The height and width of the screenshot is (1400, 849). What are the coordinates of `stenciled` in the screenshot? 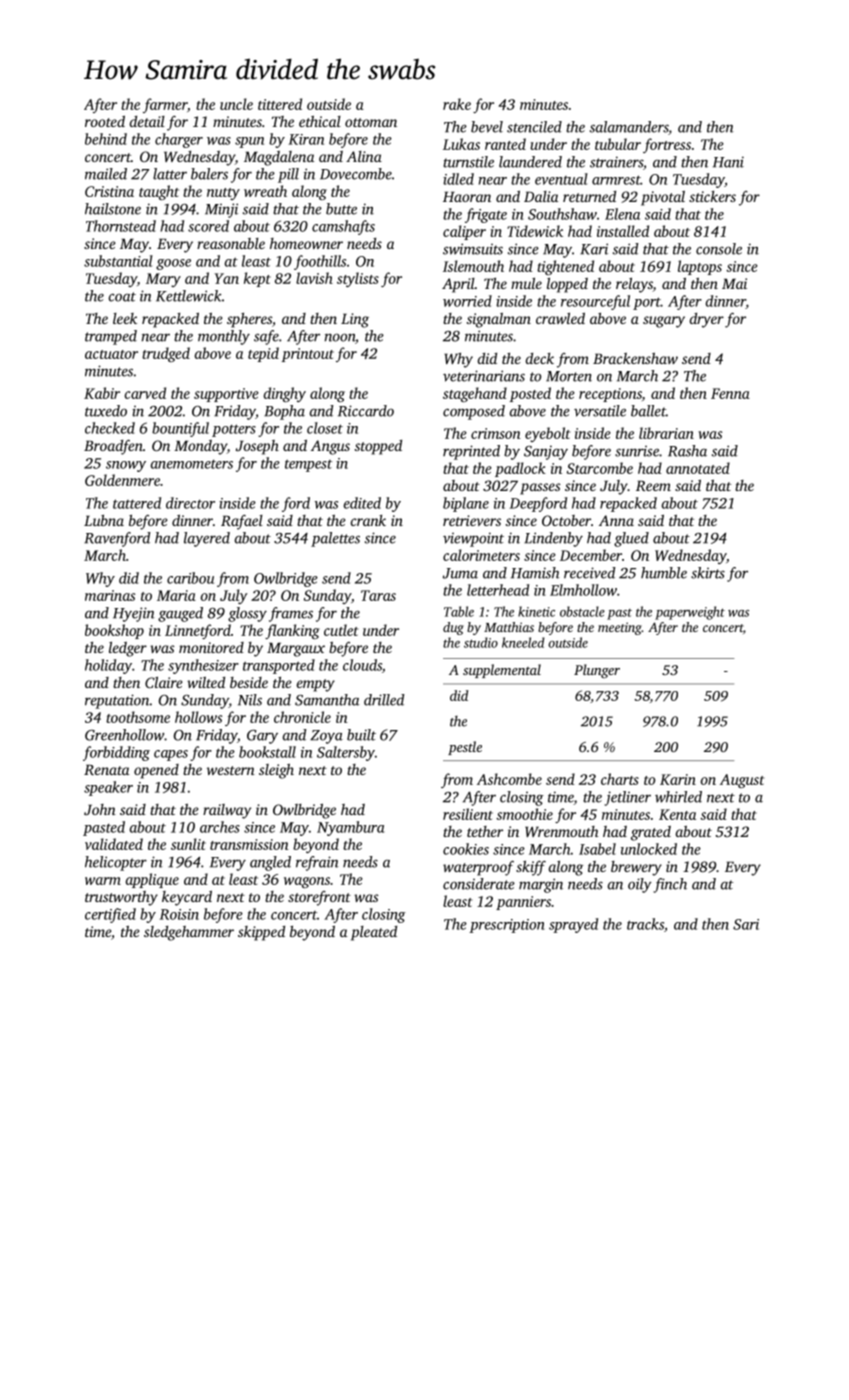 It's located at (534, 127).
